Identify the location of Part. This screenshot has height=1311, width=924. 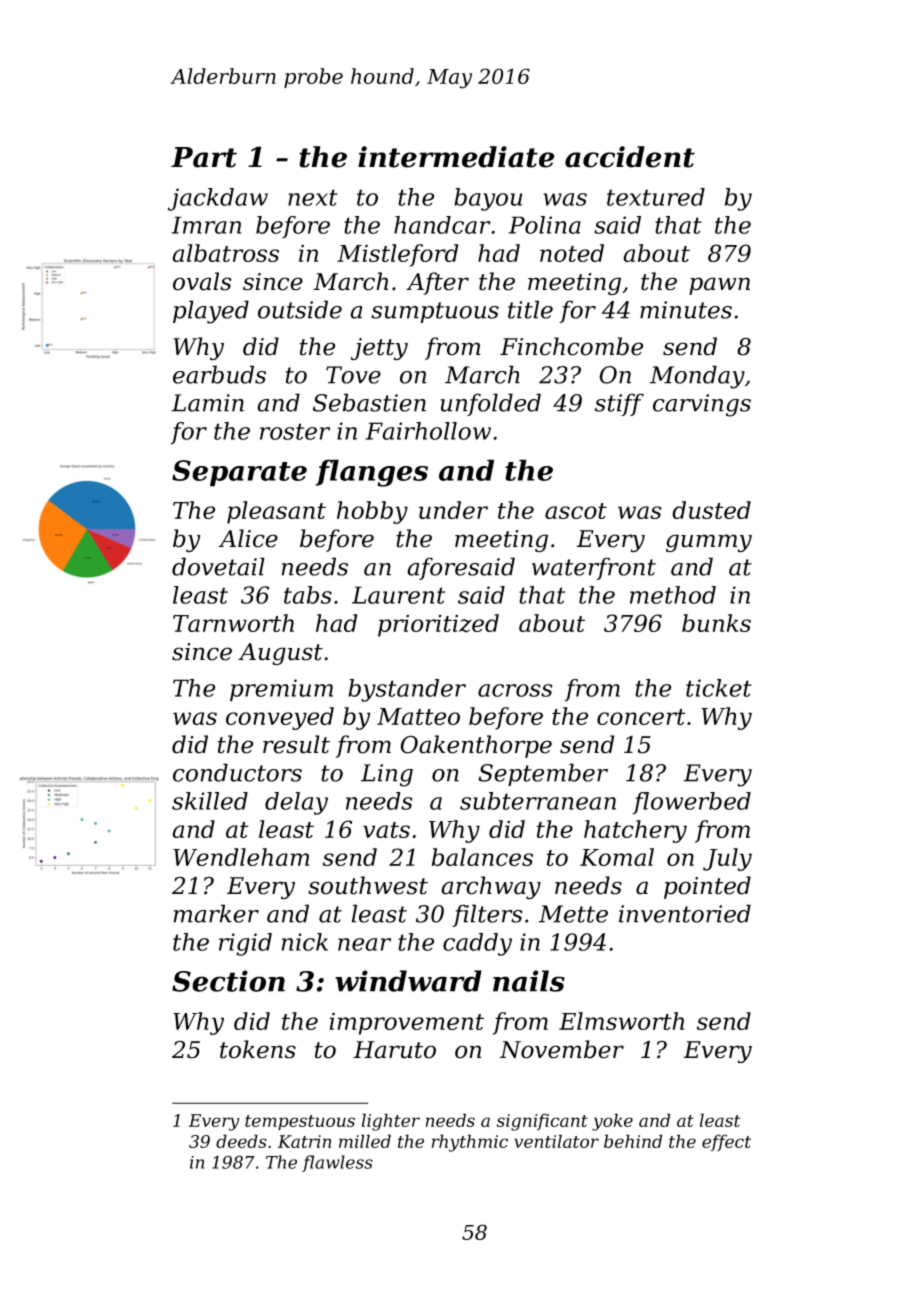
(204, 157).
